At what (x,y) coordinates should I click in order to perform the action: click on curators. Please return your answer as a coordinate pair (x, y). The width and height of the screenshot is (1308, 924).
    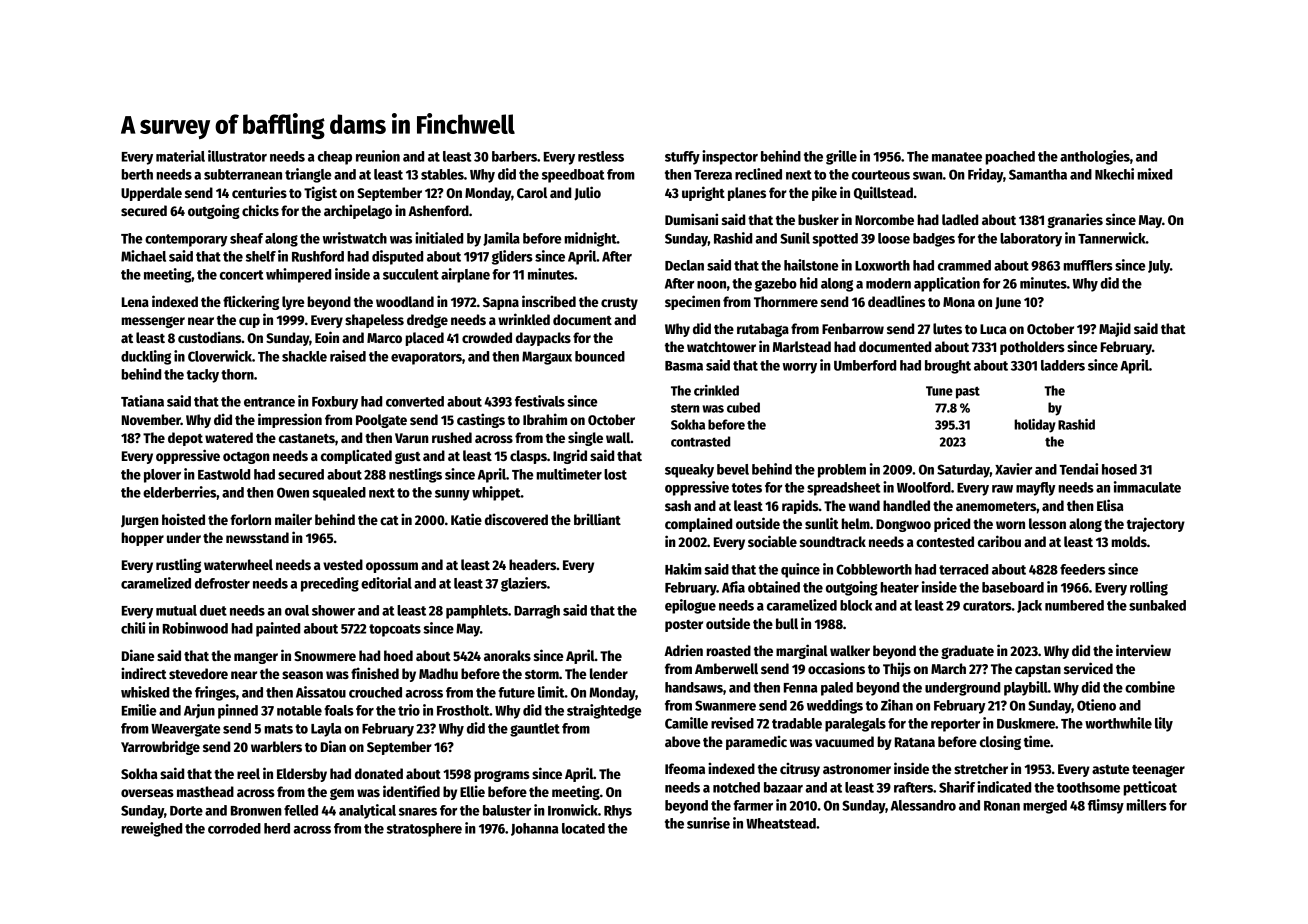
    Looking at the image, I should click on (987, 606).
